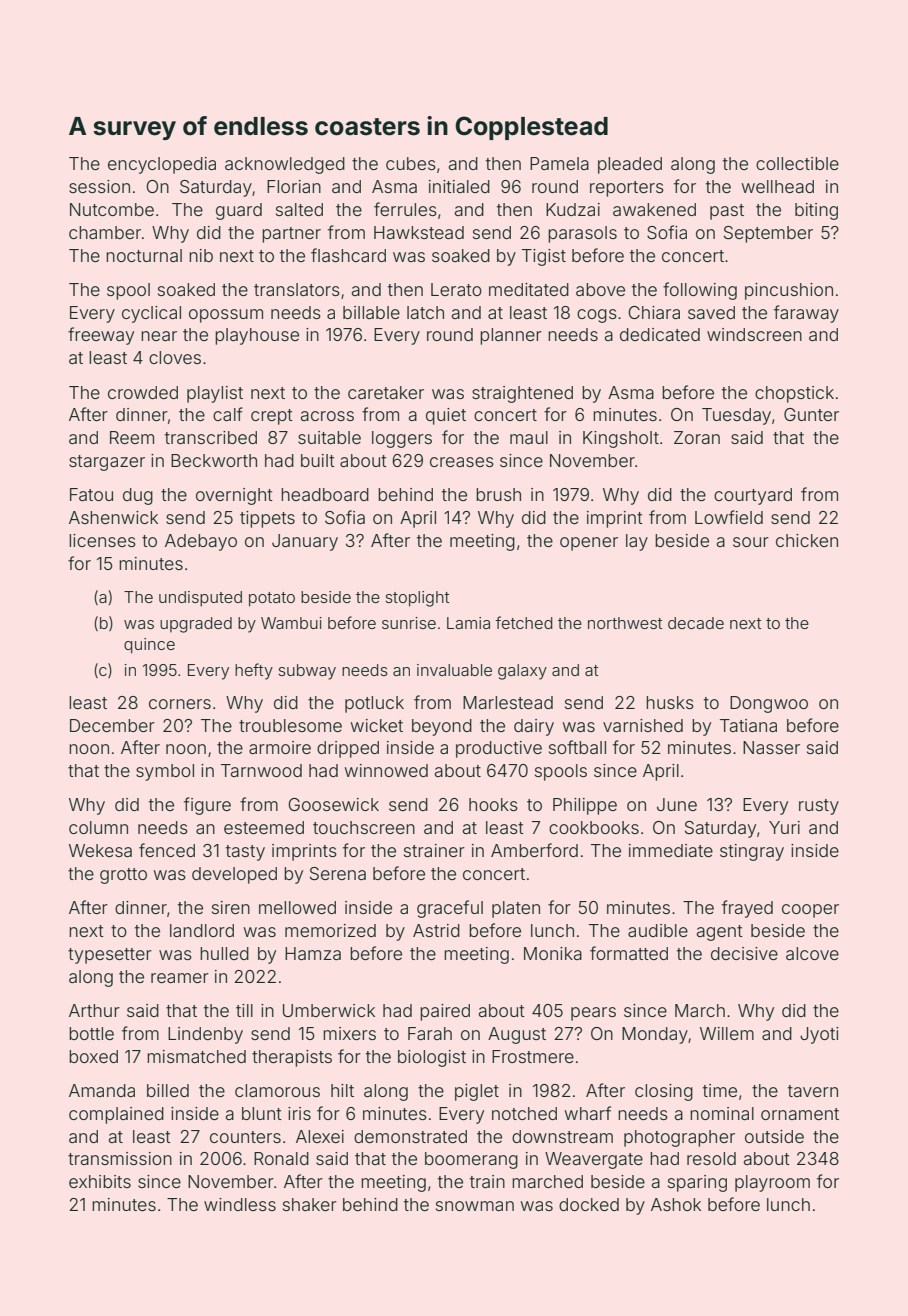  I want to click on stingray, so click(752, 852).
